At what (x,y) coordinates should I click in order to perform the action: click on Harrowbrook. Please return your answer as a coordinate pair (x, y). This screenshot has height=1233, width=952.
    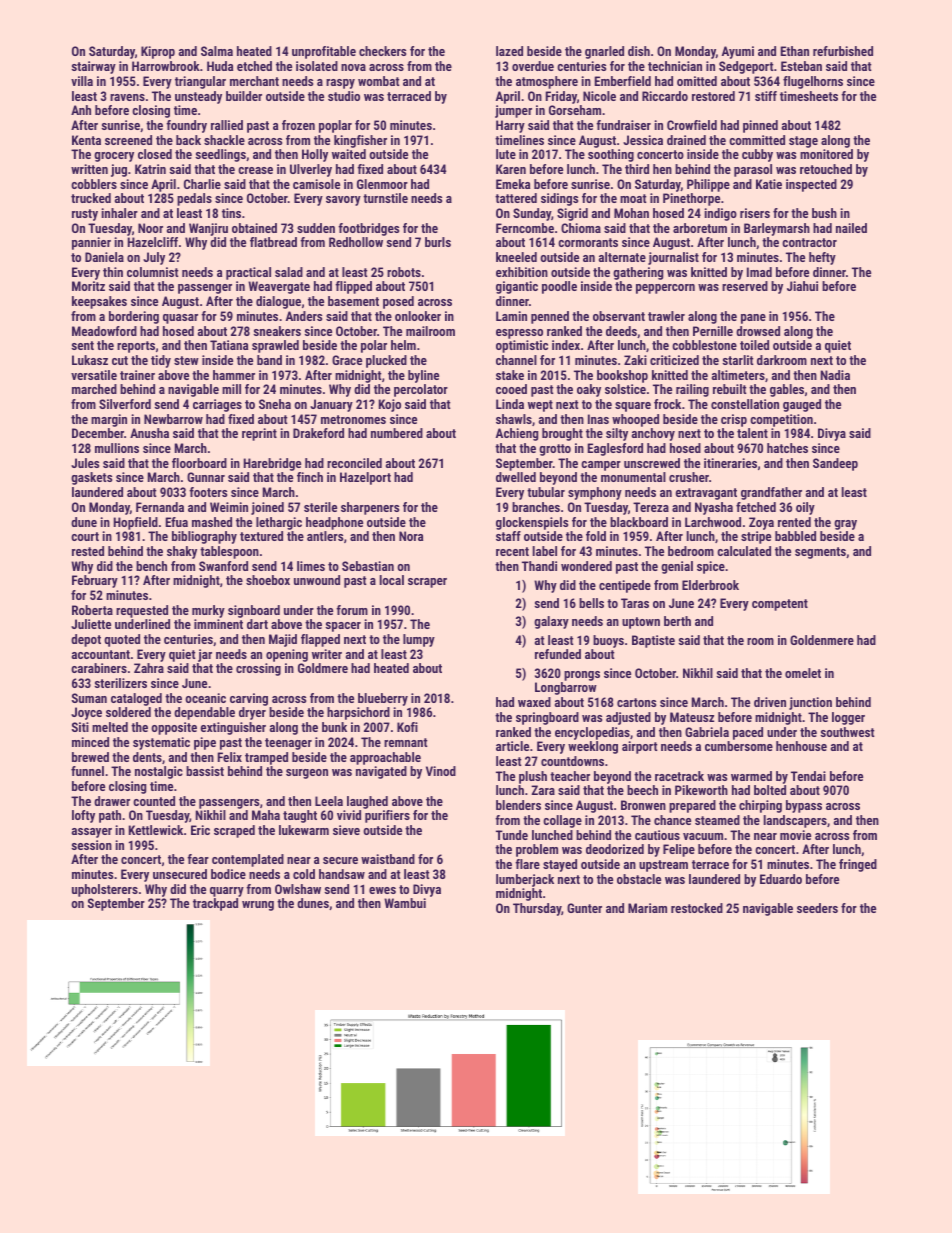
    Looking at the image, I should click on (166, 66).
